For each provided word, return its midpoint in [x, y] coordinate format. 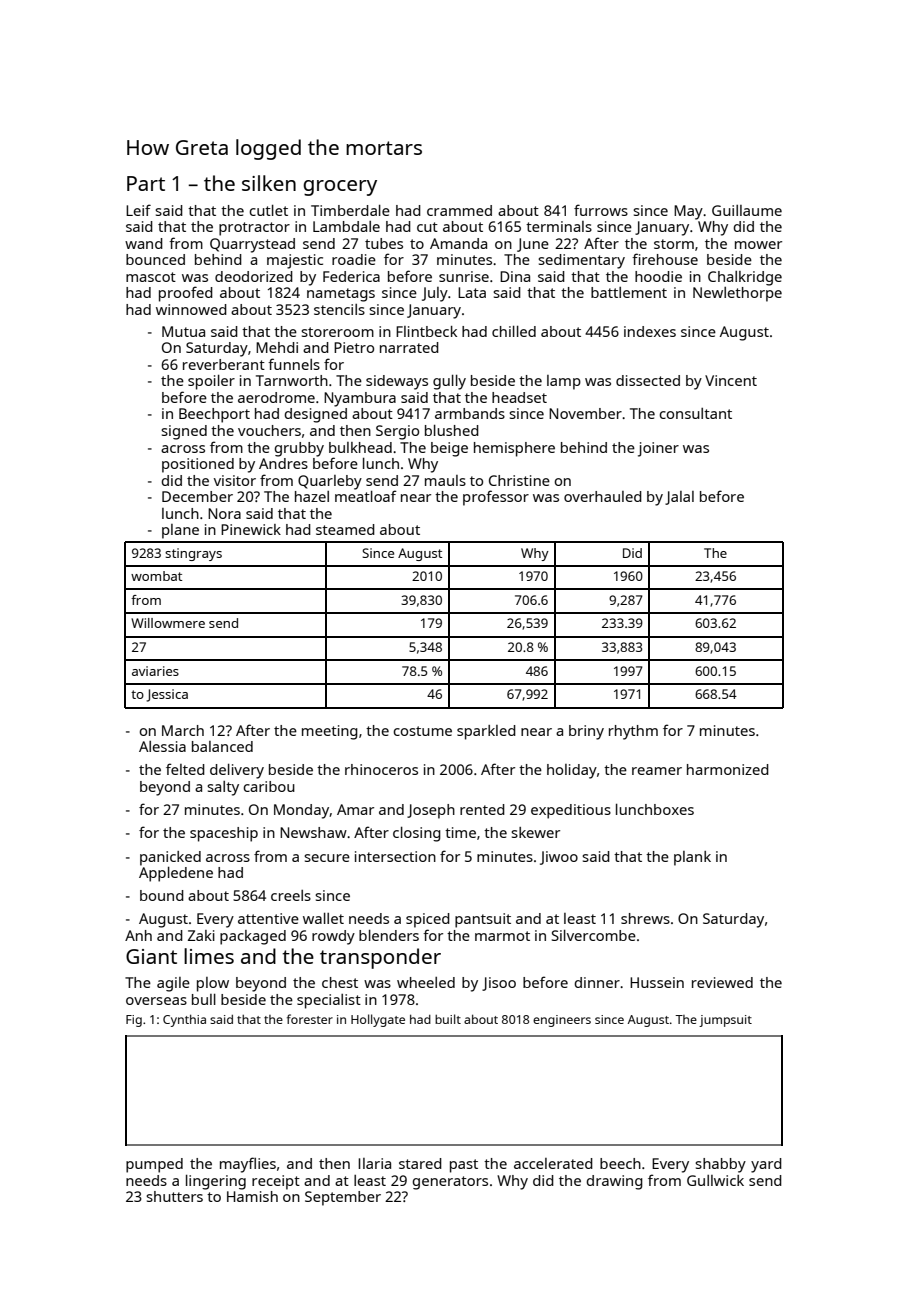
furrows [601, 210]
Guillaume [747, 210]
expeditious [571, 811]
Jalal [679, 498]
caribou [269, 786]
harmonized [728, 769]
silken [269, 183]
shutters [174, 1196]
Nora [224, 513]
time [460, 832]
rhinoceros [381, 769]
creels [291, 895]
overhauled [603, 496]
